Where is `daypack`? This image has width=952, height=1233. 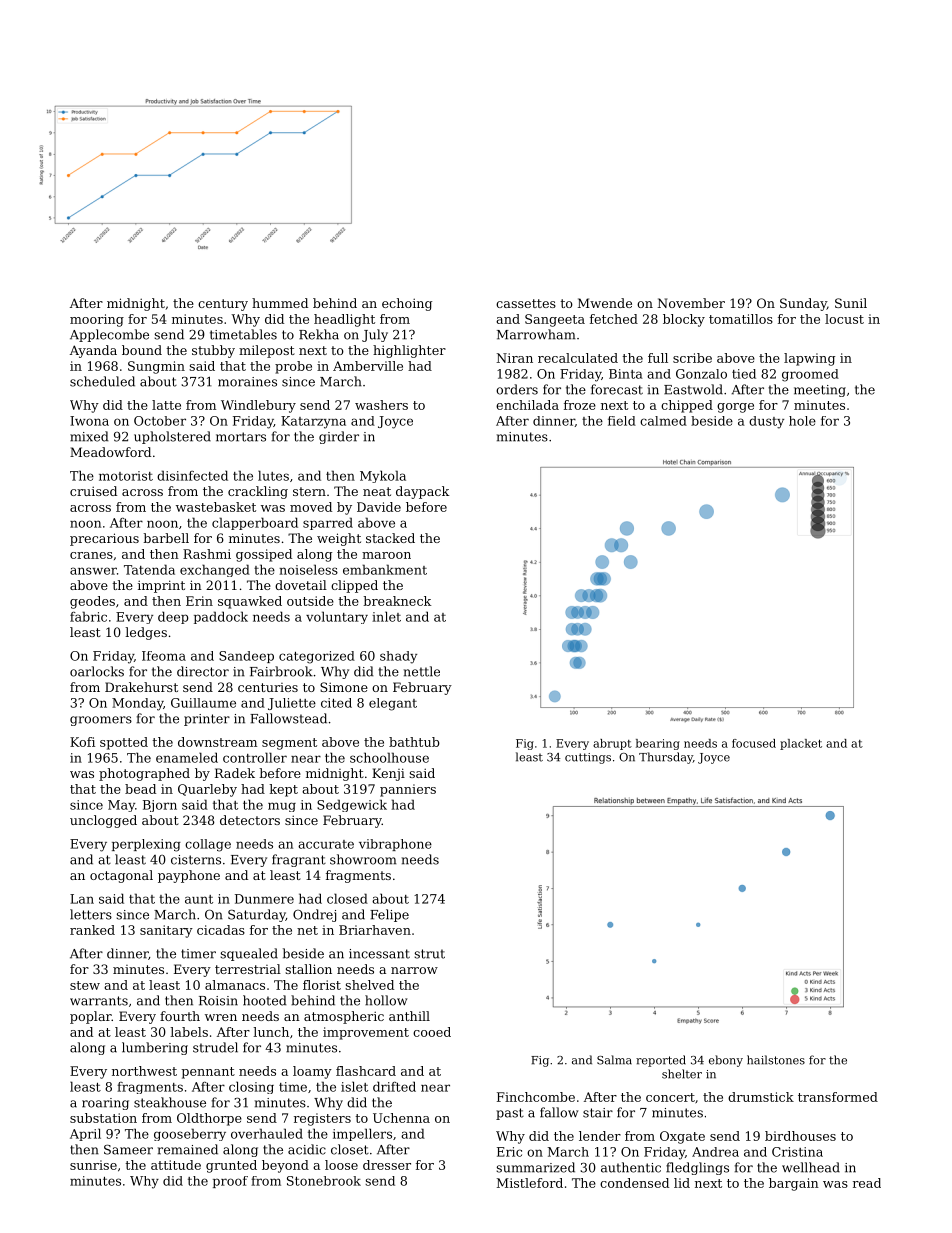 daypack is located at coordinates (422, 492).
